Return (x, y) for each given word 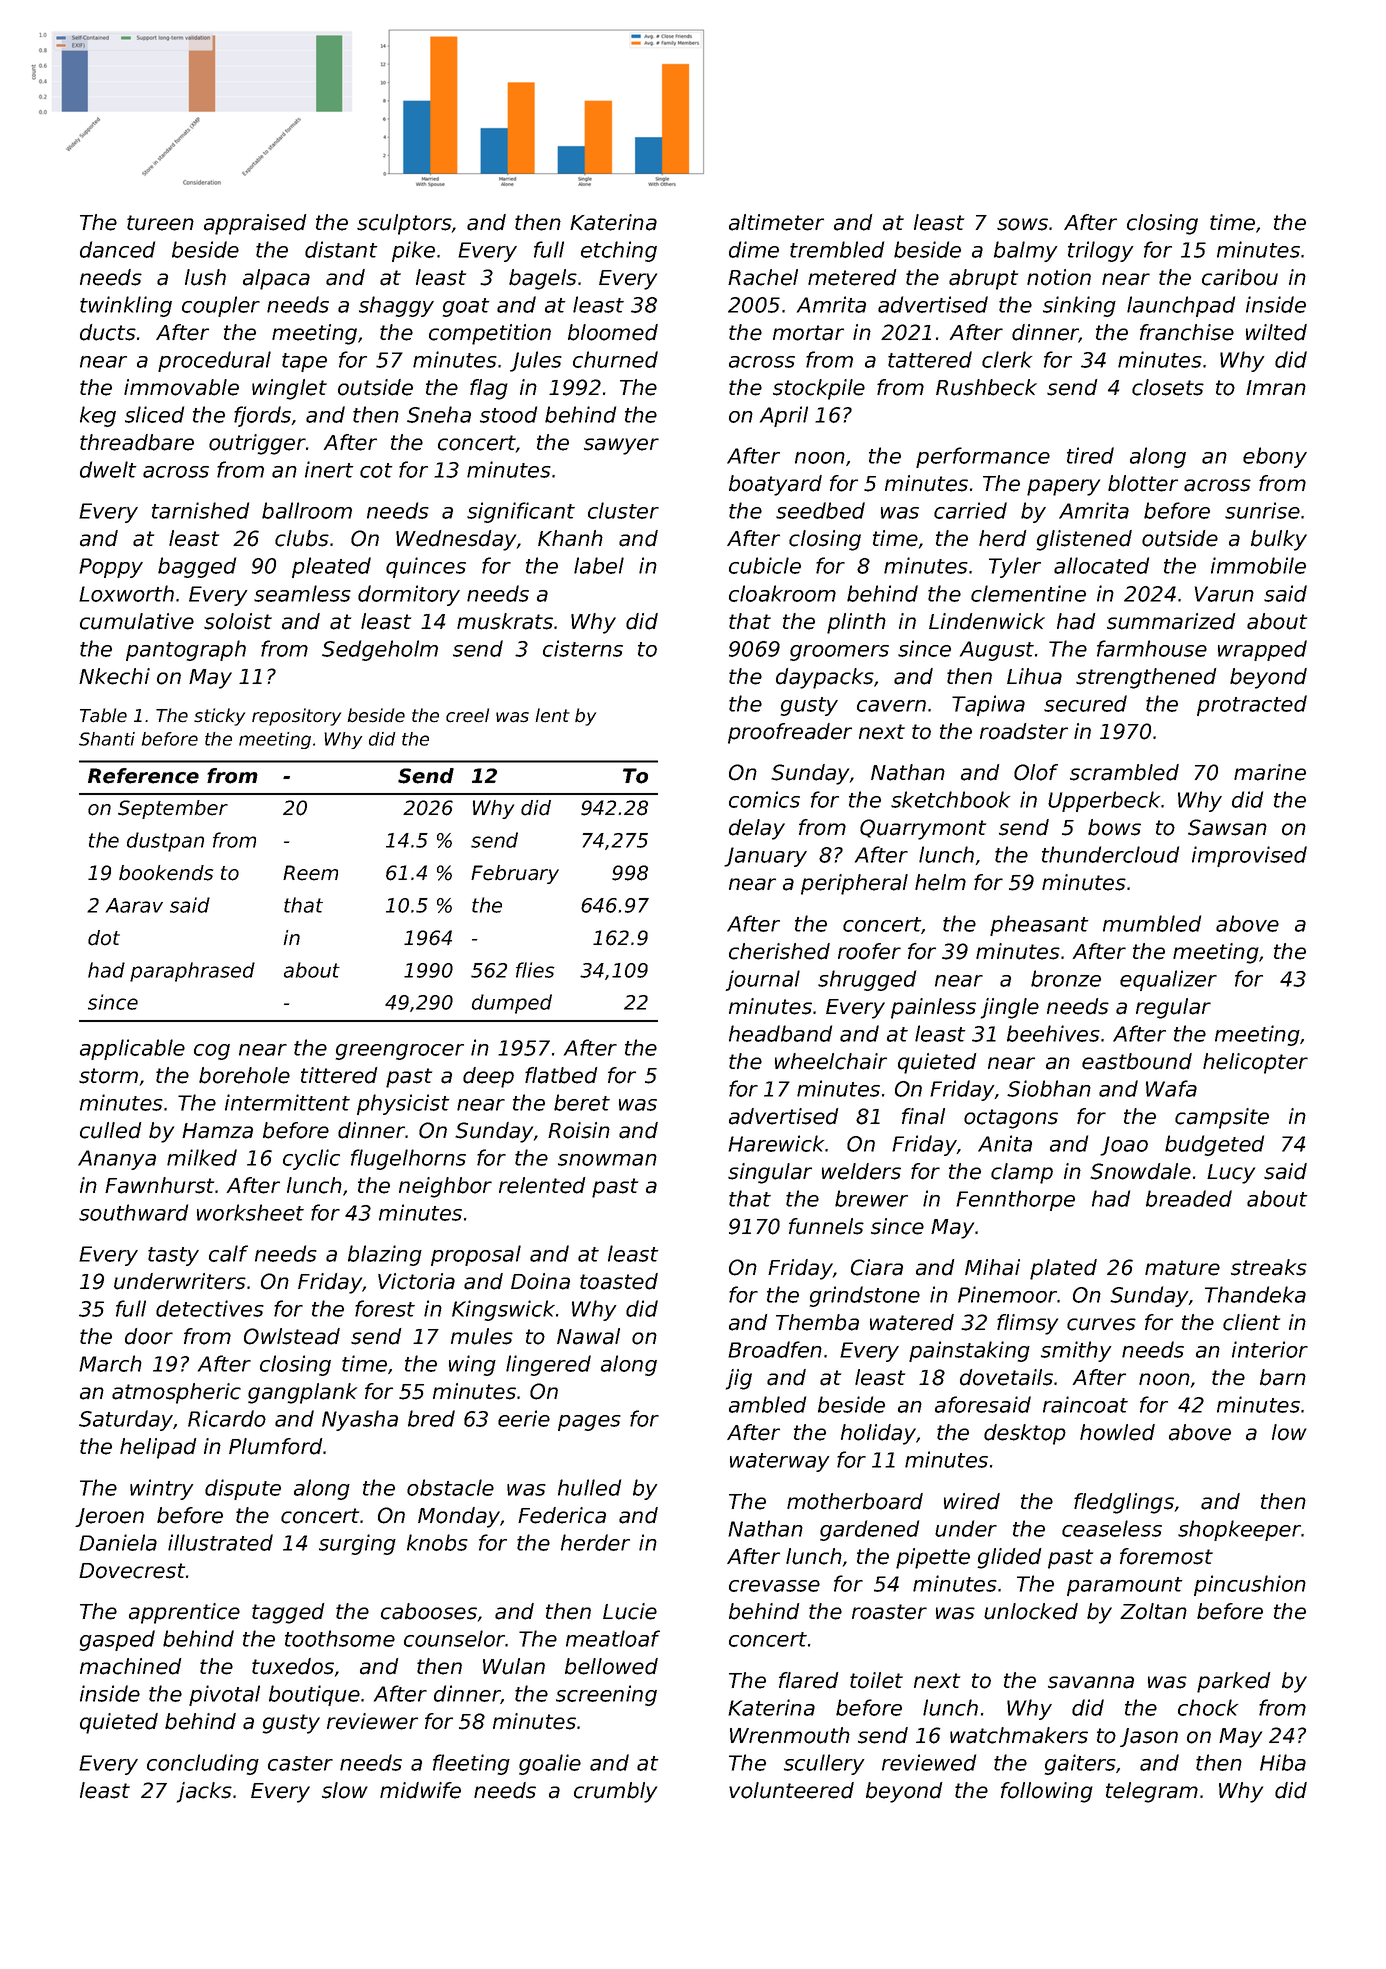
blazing (385, 1255)
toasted (619, 1281)
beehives (1053, 1033)
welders (861, 1171)
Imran (1276, 388)
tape (304, 362)
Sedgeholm (380, 650)
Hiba (1283, 1762)
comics (764, 799)
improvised (1249, 856)
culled (110, 1130)
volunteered (791, 1790)
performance (983, 457)
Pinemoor (1008, 1294)
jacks (204, 1792)
